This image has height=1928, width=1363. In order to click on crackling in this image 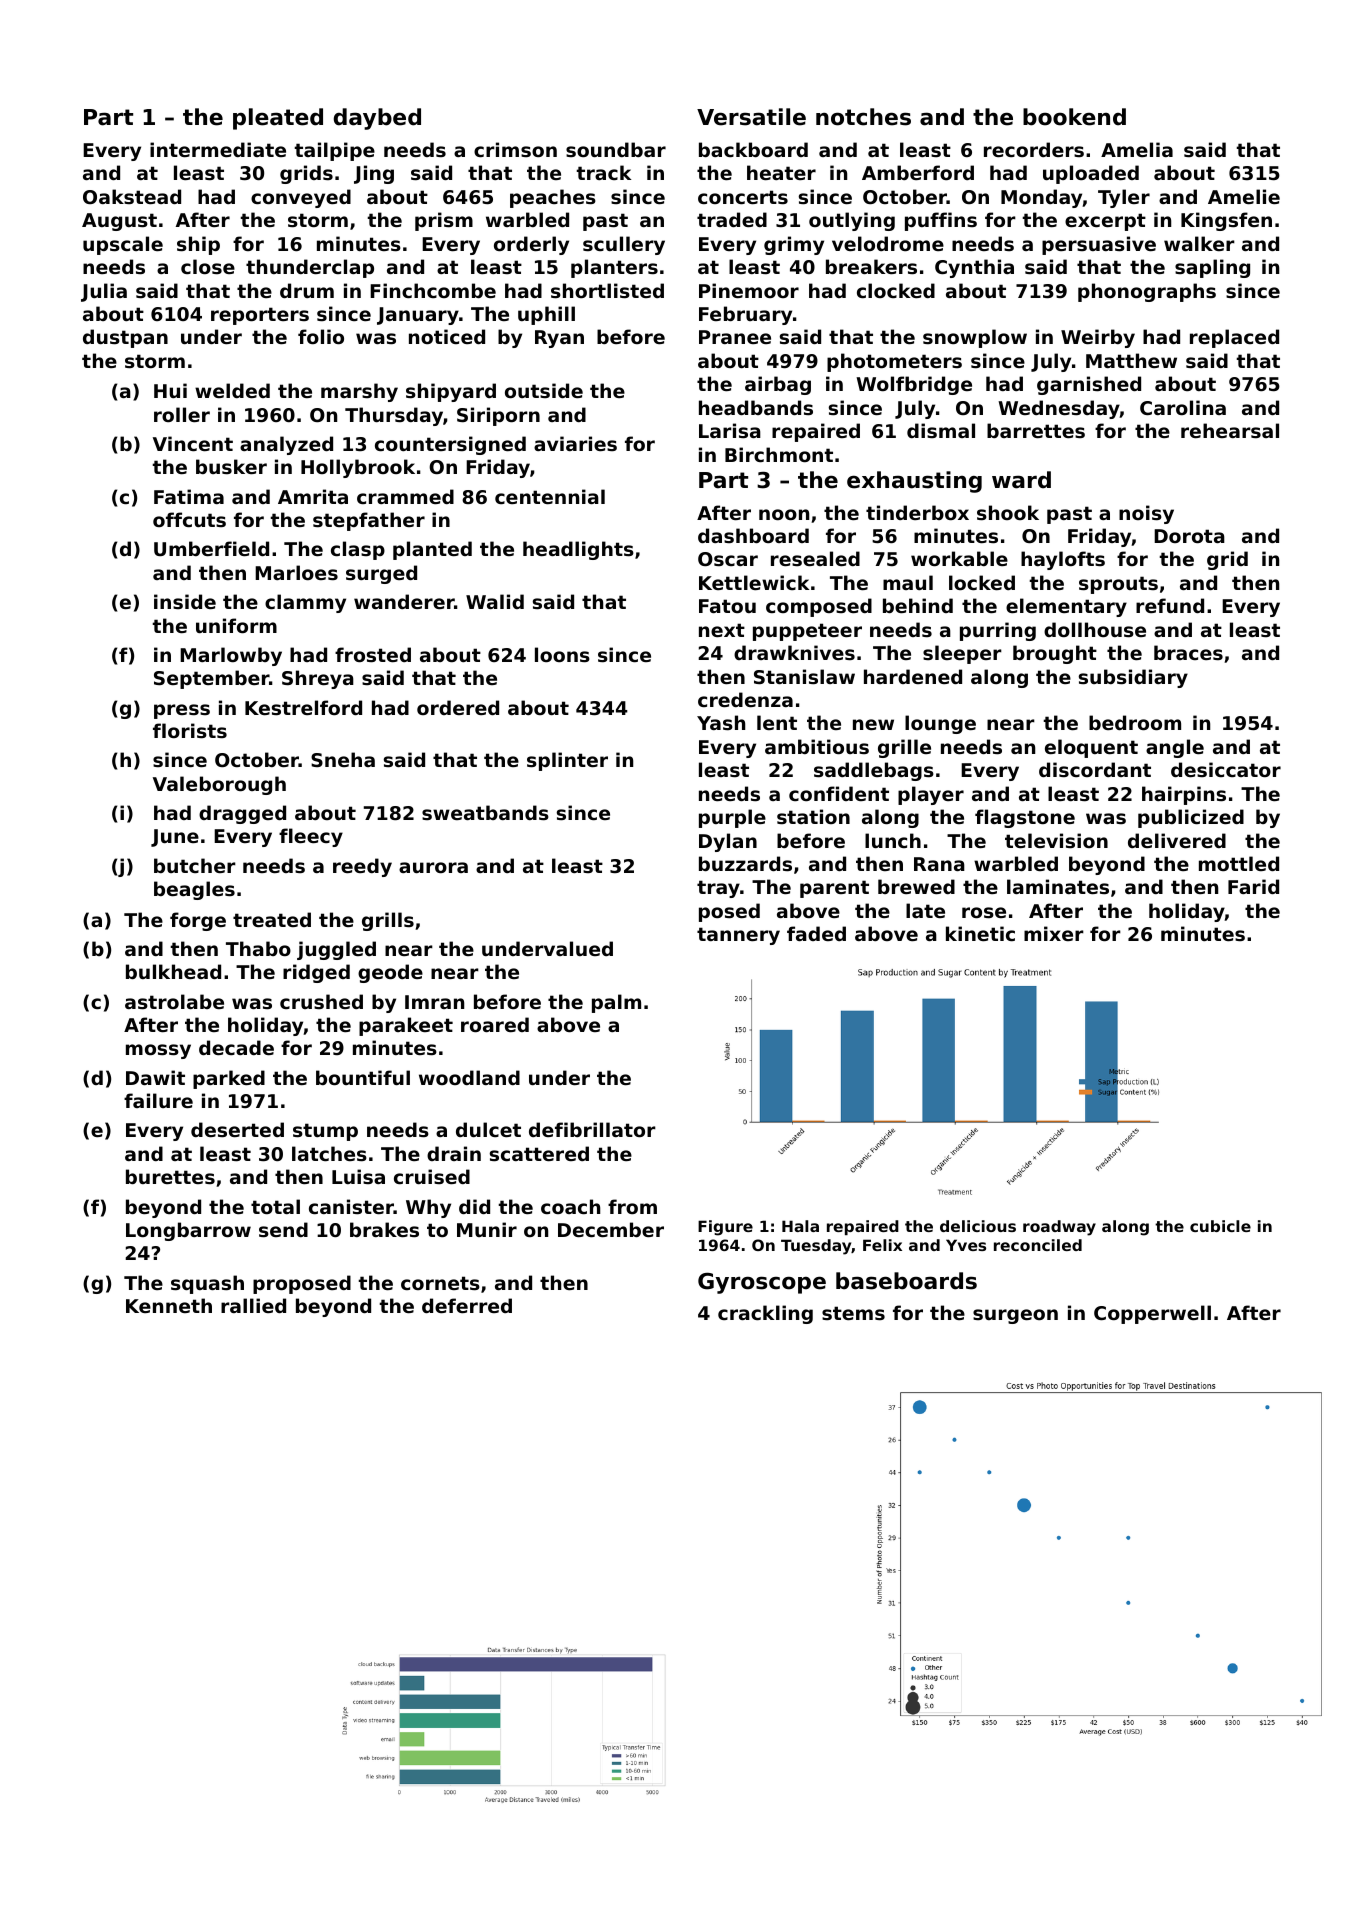, I will do `click(765, 1314)`.
